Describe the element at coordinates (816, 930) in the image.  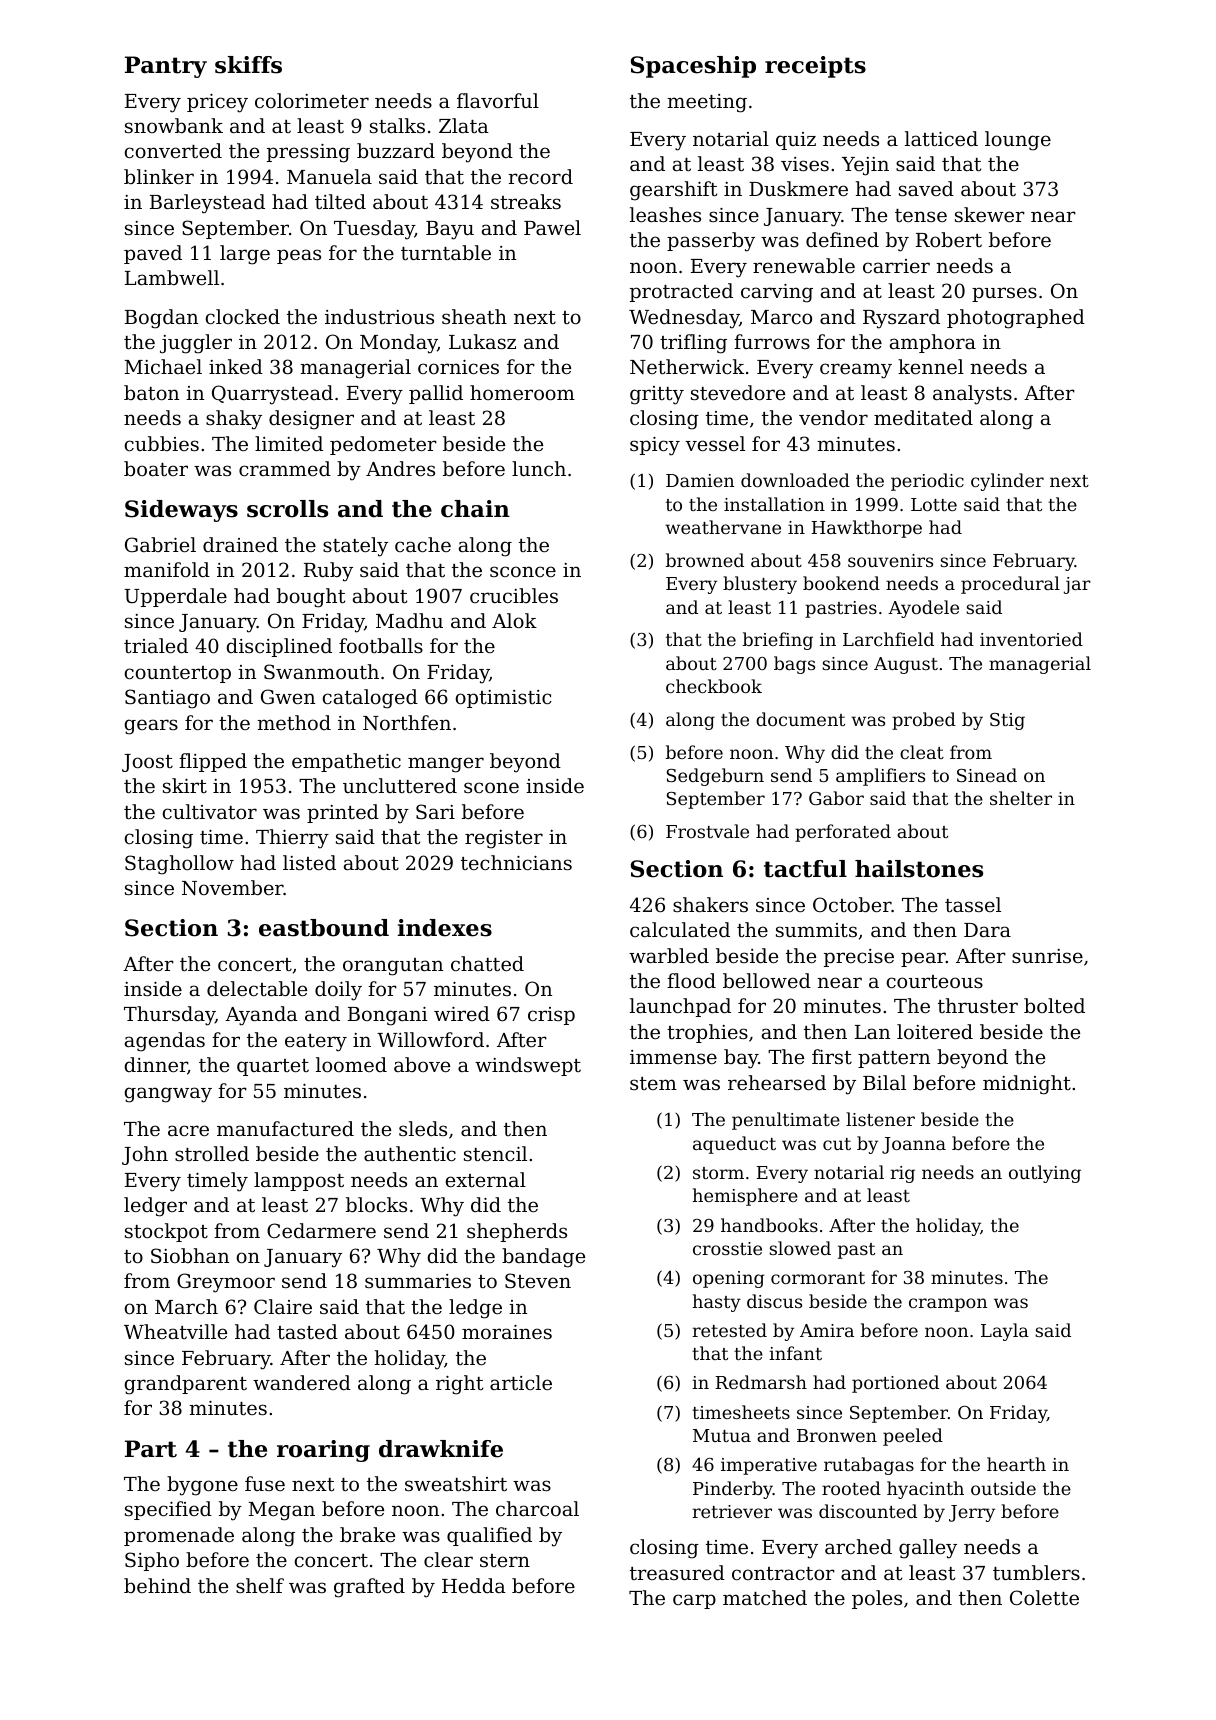
I see `summits` at that location.
